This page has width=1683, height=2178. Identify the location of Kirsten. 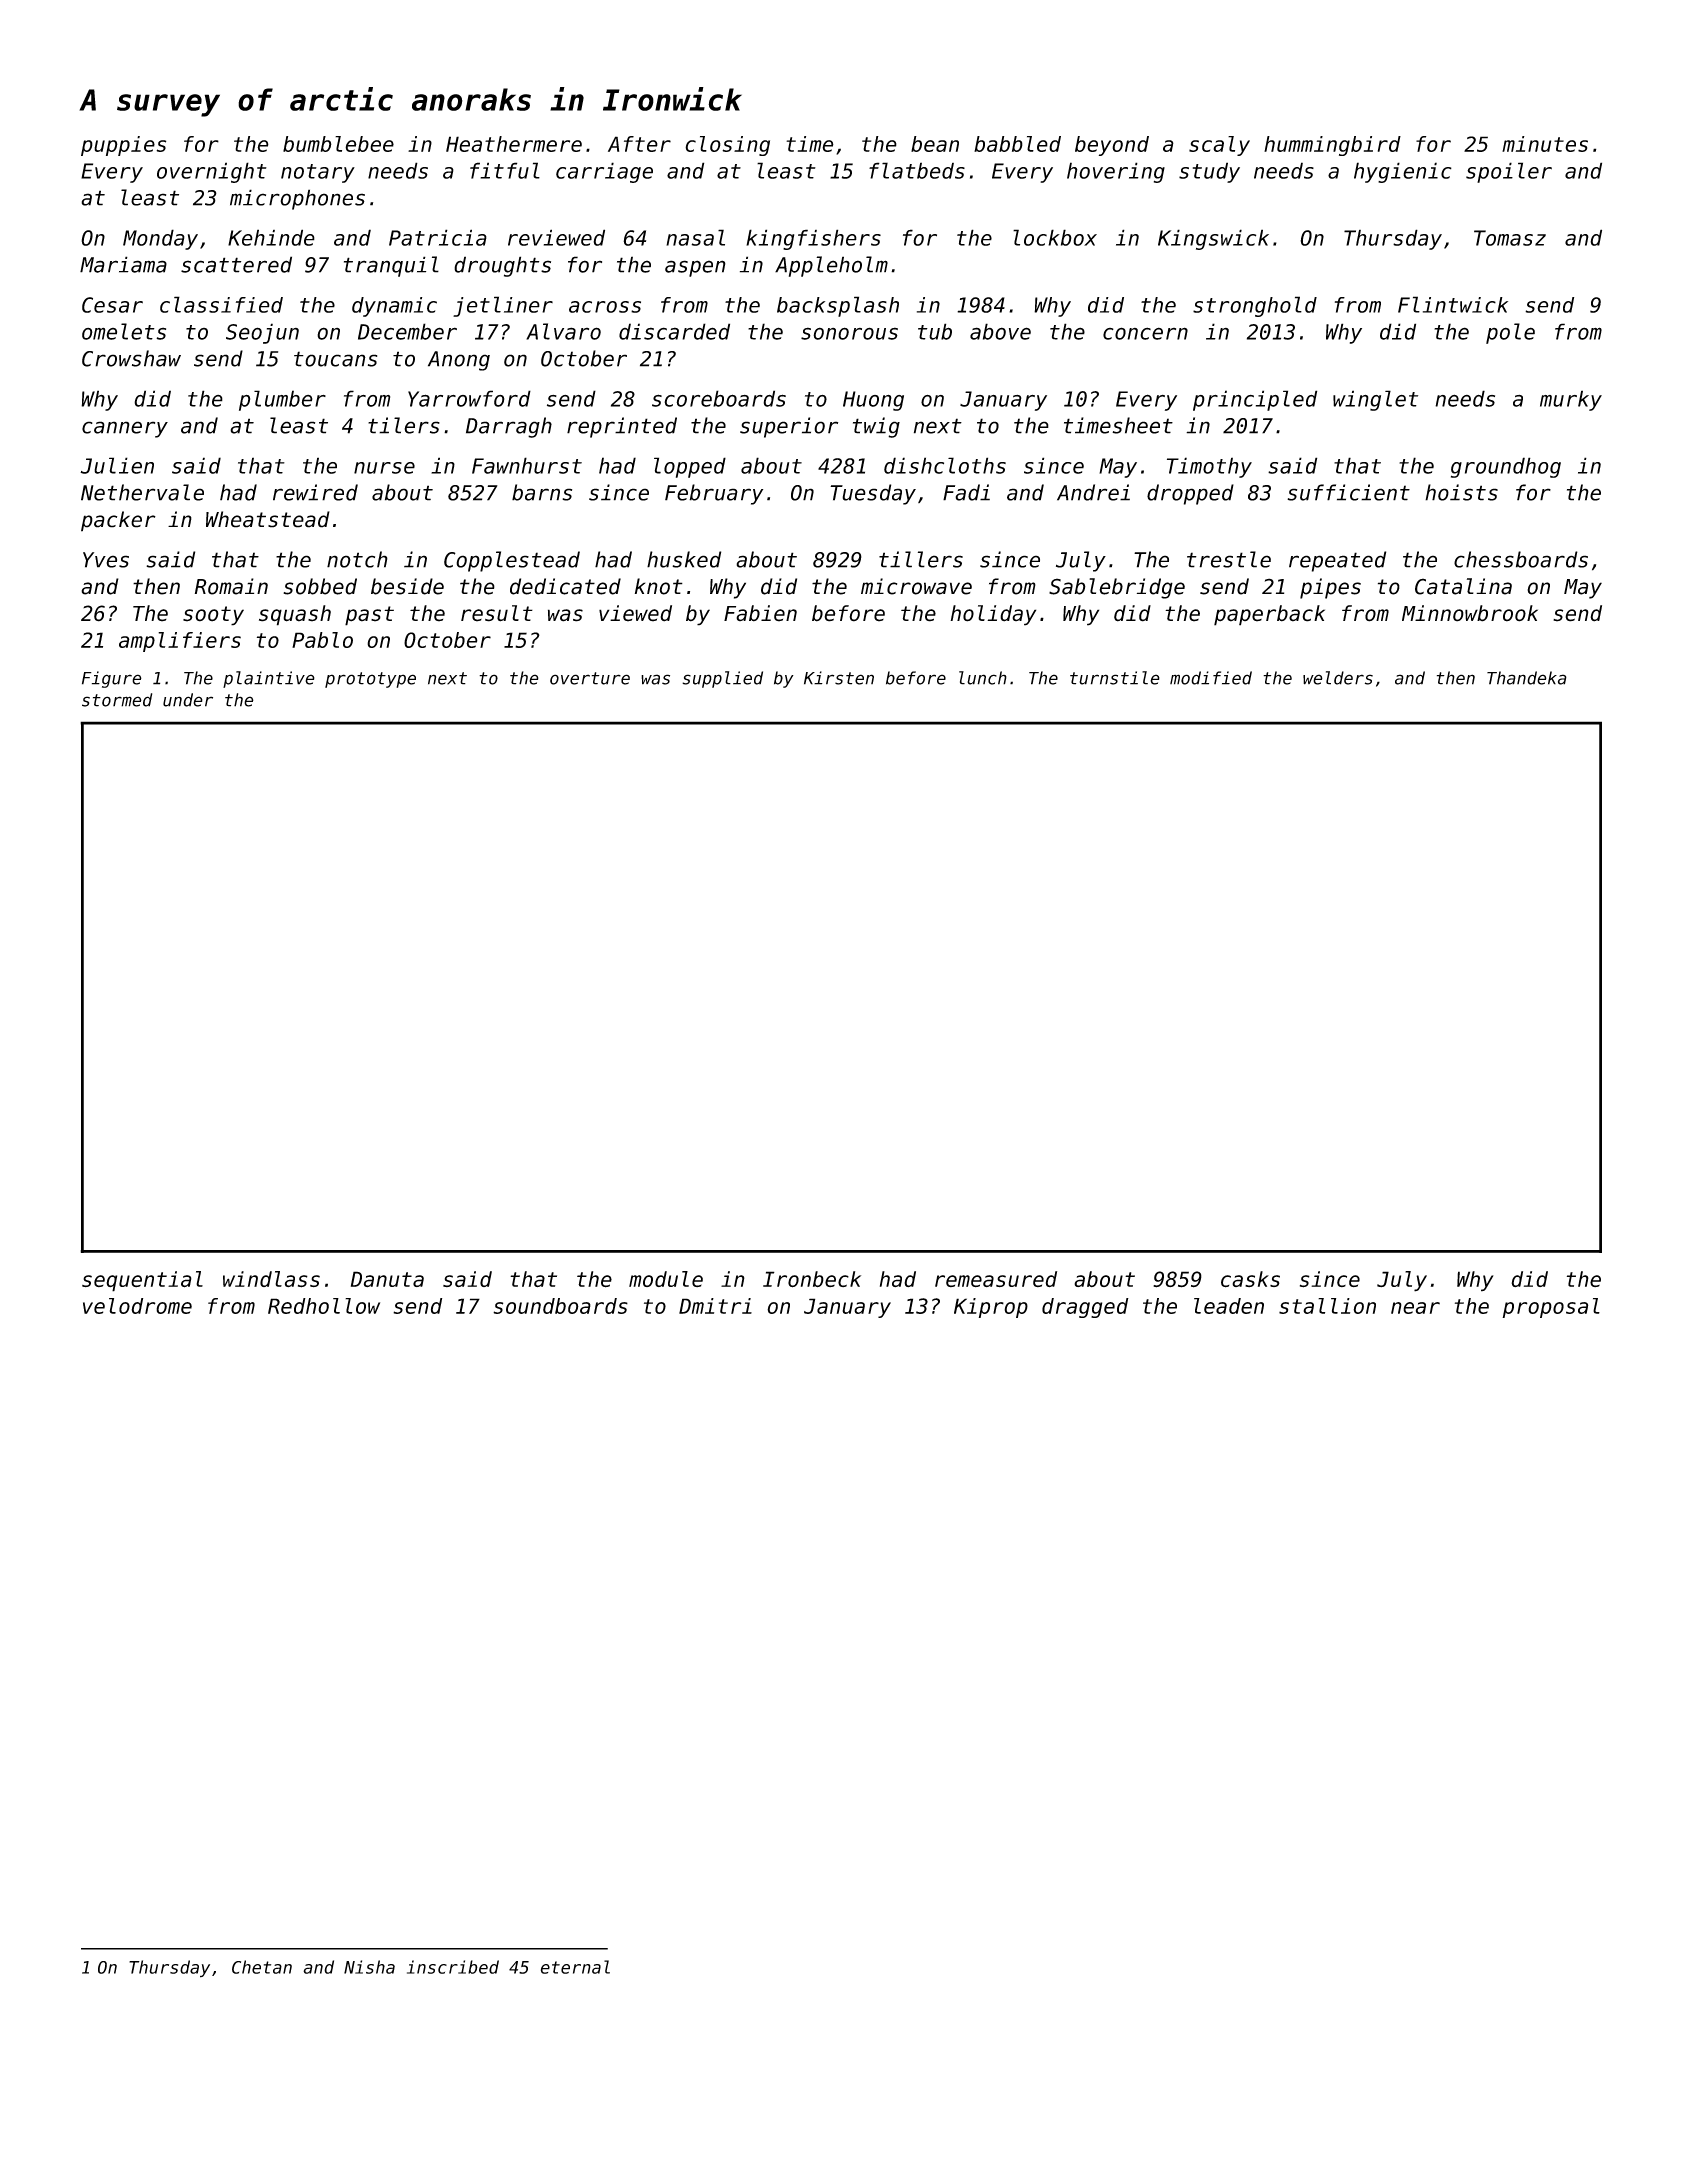
(839, 678).
